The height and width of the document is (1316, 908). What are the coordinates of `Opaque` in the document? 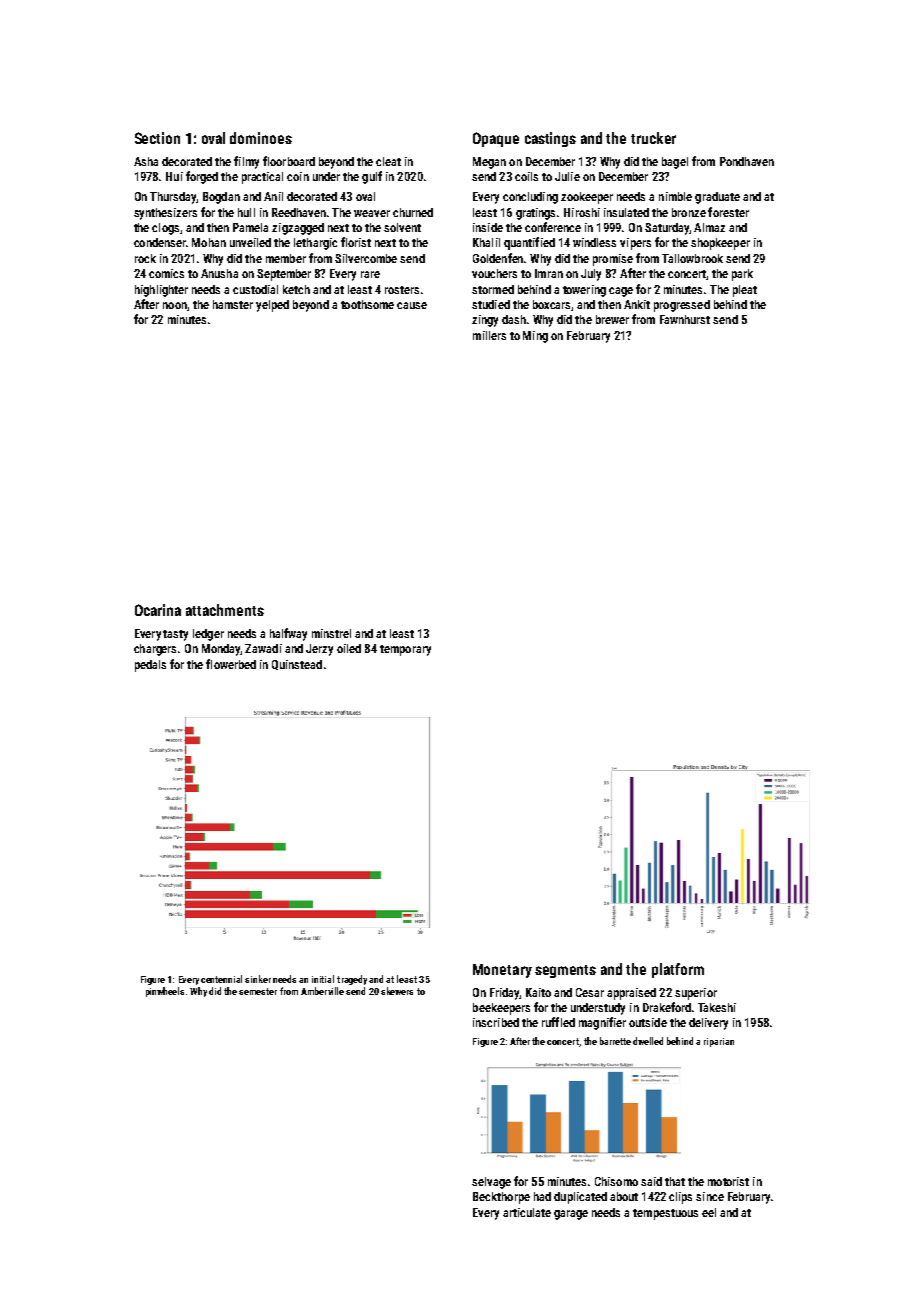 It's located at (496, 139).
